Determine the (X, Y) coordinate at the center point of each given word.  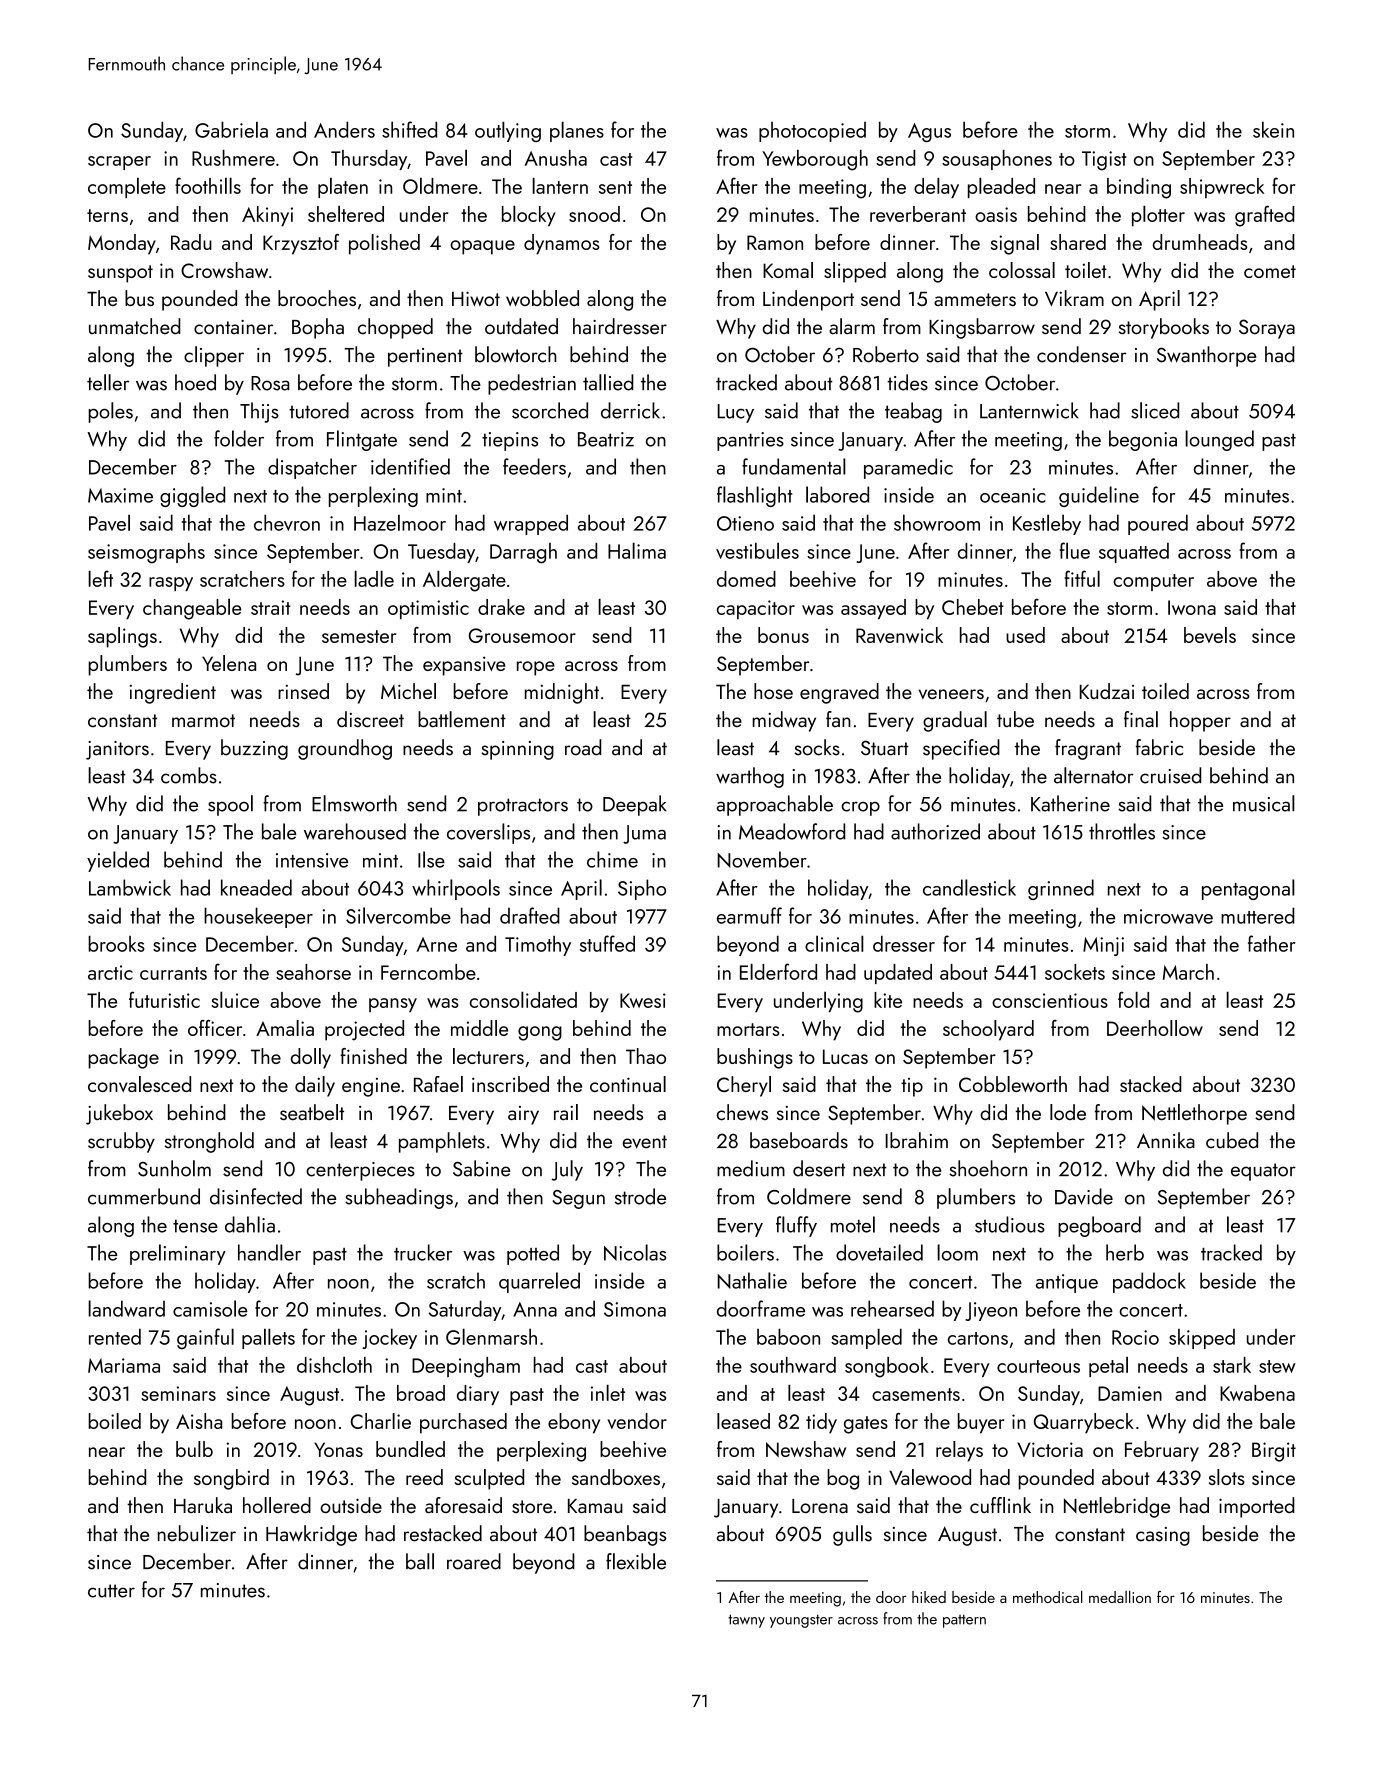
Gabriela (231, 129)
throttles (1122, 831)
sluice (235, 999)
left (100, 578)
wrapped (531, 524)
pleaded (1001, 187)
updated (898, 974)
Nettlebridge (1117, 1507)
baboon (788, 1336)
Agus (929, 132)
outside (351, 1505)
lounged (1219, 440)
